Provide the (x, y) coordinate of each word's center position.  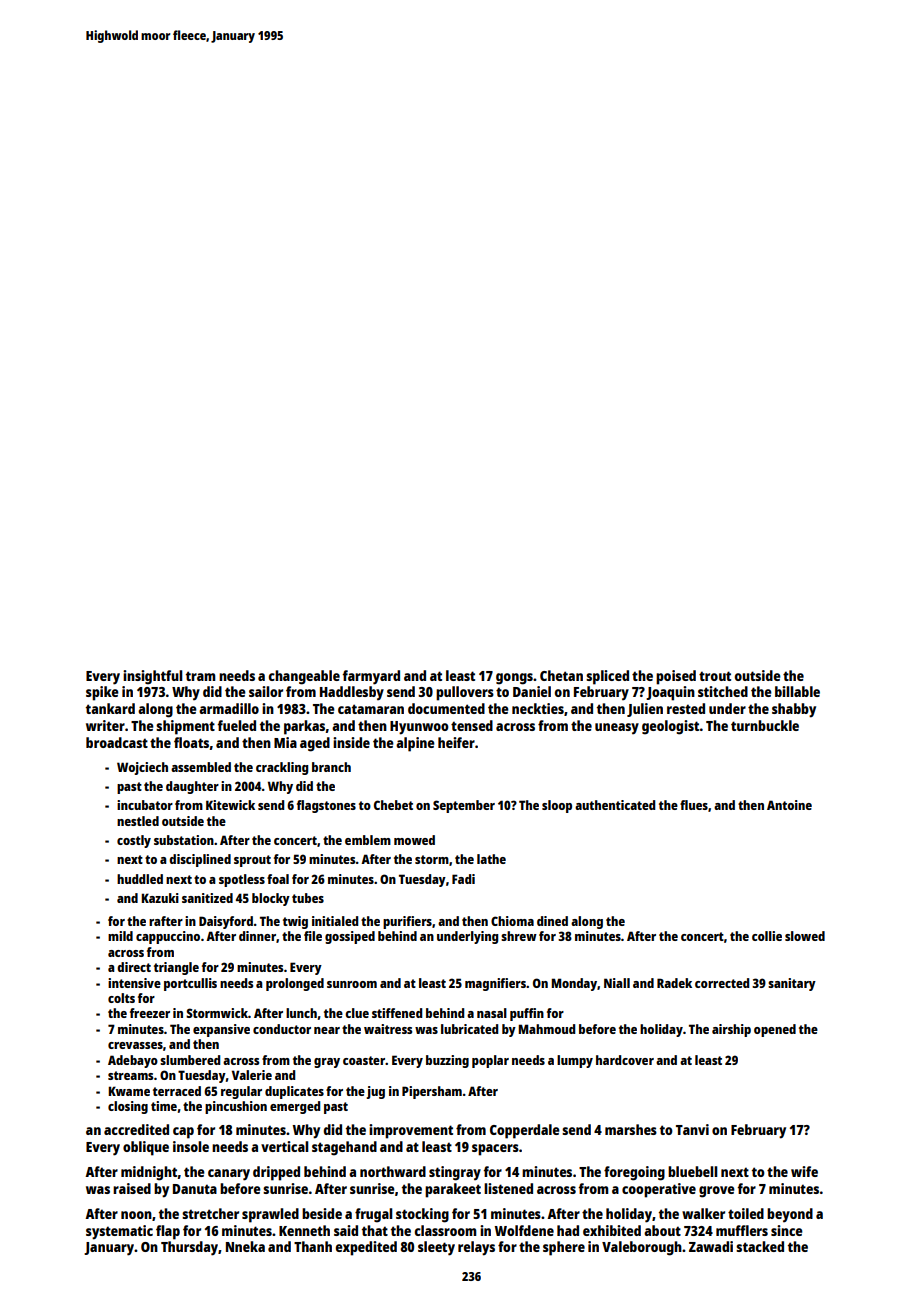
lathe (491, 859)
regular (241, 1092)
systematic (119, 1232)
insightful (152, 677)
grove (717, 1192)
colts (121, 998)
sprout (252, 861)
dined (552, 921)
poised (676, 677)
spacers (495, 1150)
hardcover (625, 1060)
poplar (490, 1061)
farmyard (371, 677)
